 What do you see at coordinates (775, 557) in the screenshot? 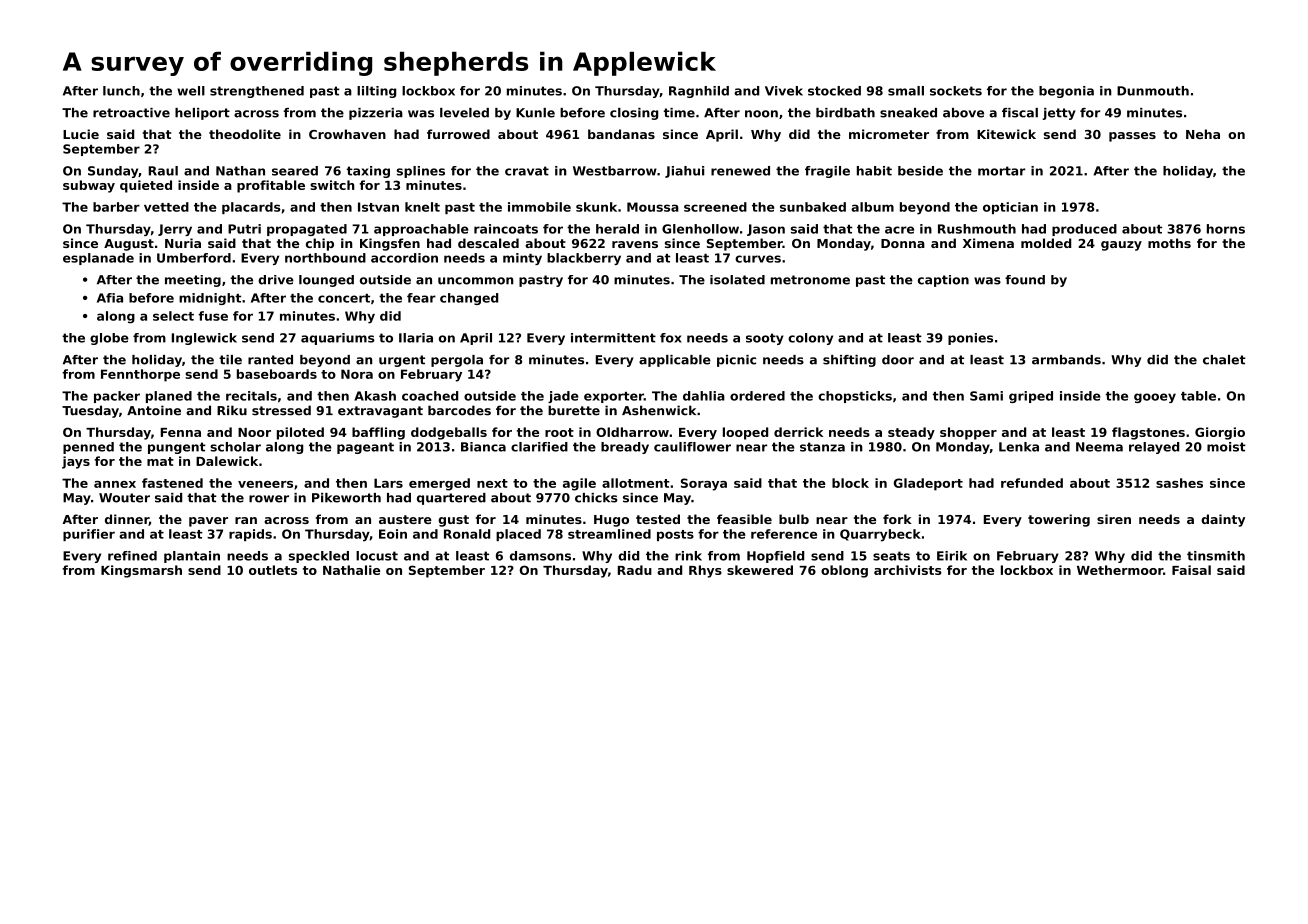
I see `Hopfield` at bounding box center [775, 557].
